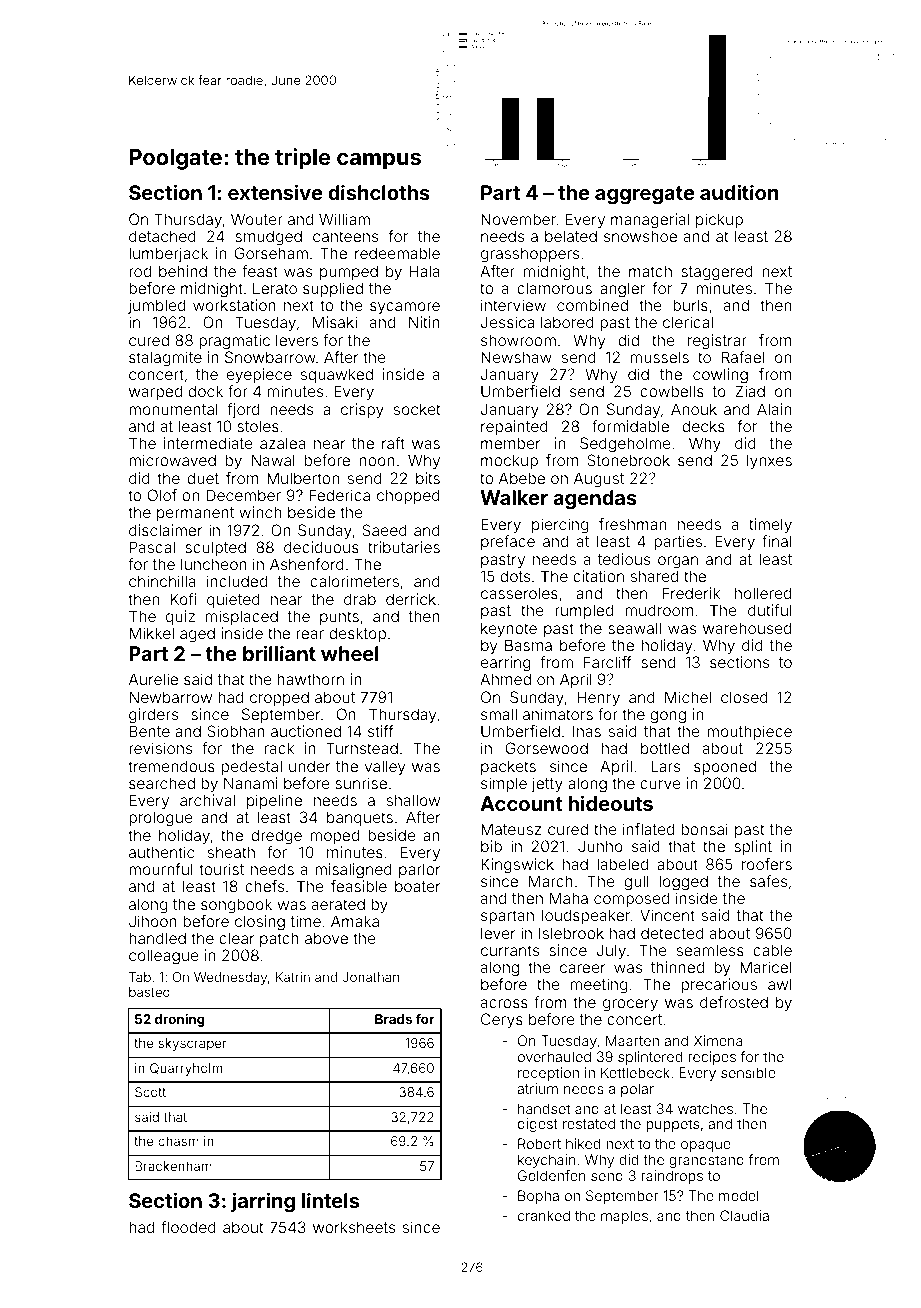  I want to click on Jonathan, so click(370, 977).
